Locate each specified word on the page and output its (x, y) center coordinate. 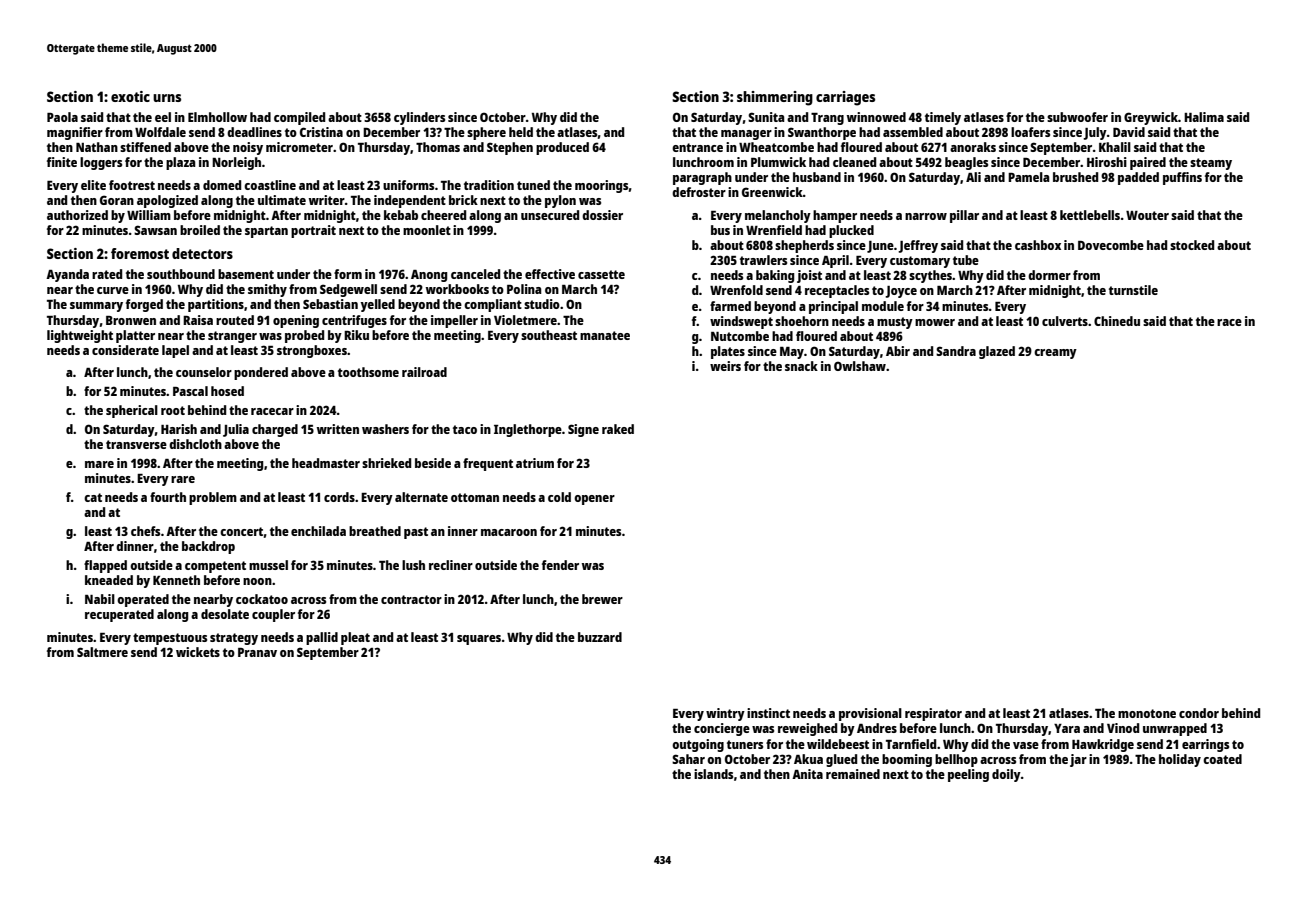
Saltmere (102, 652)
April (835, 261)
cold (559, 497)
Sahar (688, 759)
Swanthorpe (822, 133)
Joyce (901, 292)
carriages (845, 98)
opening (296, 321)
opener (594, 500)
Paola (62, 117)
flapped (105, 566)
